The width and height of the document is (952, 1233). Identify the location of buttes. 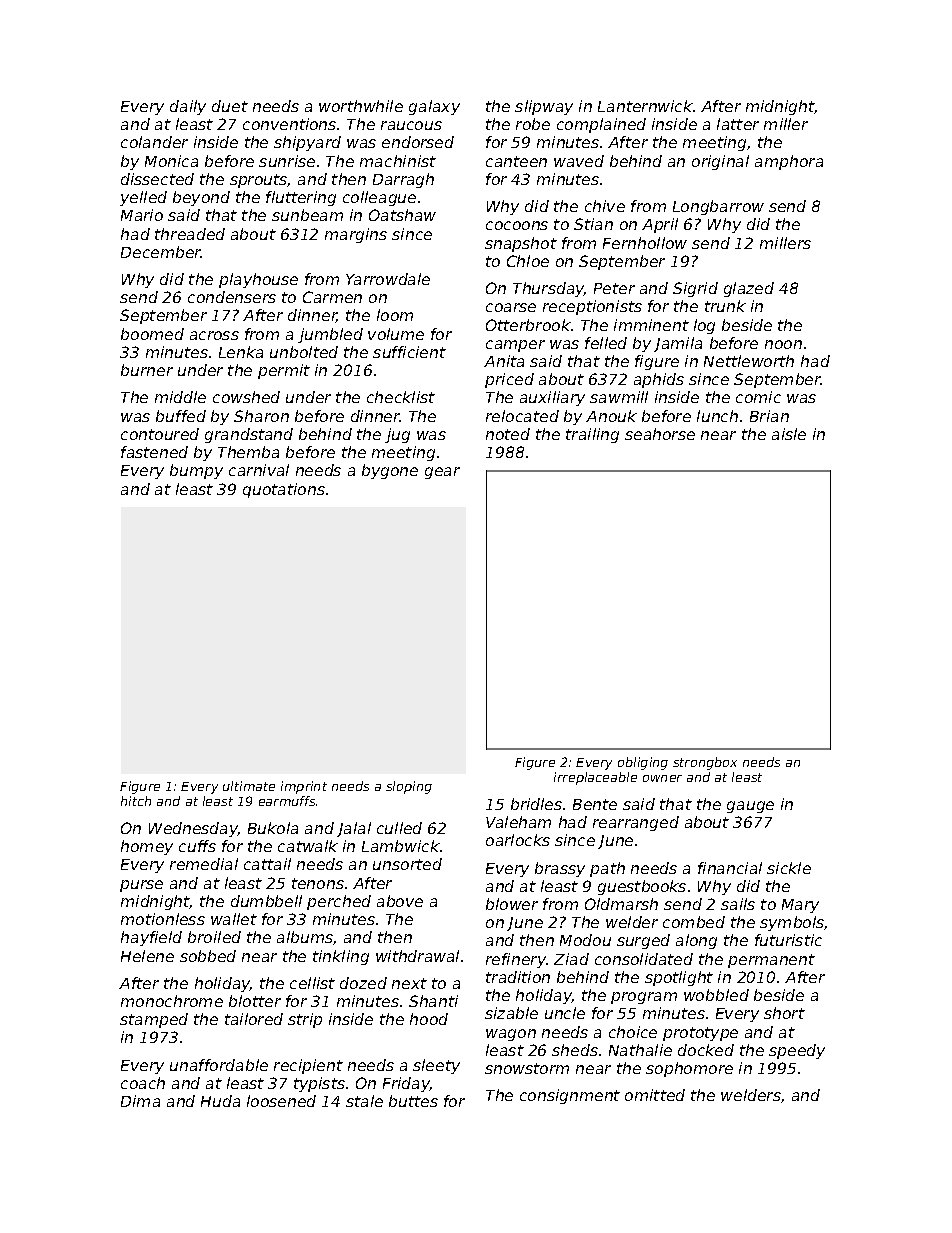
(413, 1101).
